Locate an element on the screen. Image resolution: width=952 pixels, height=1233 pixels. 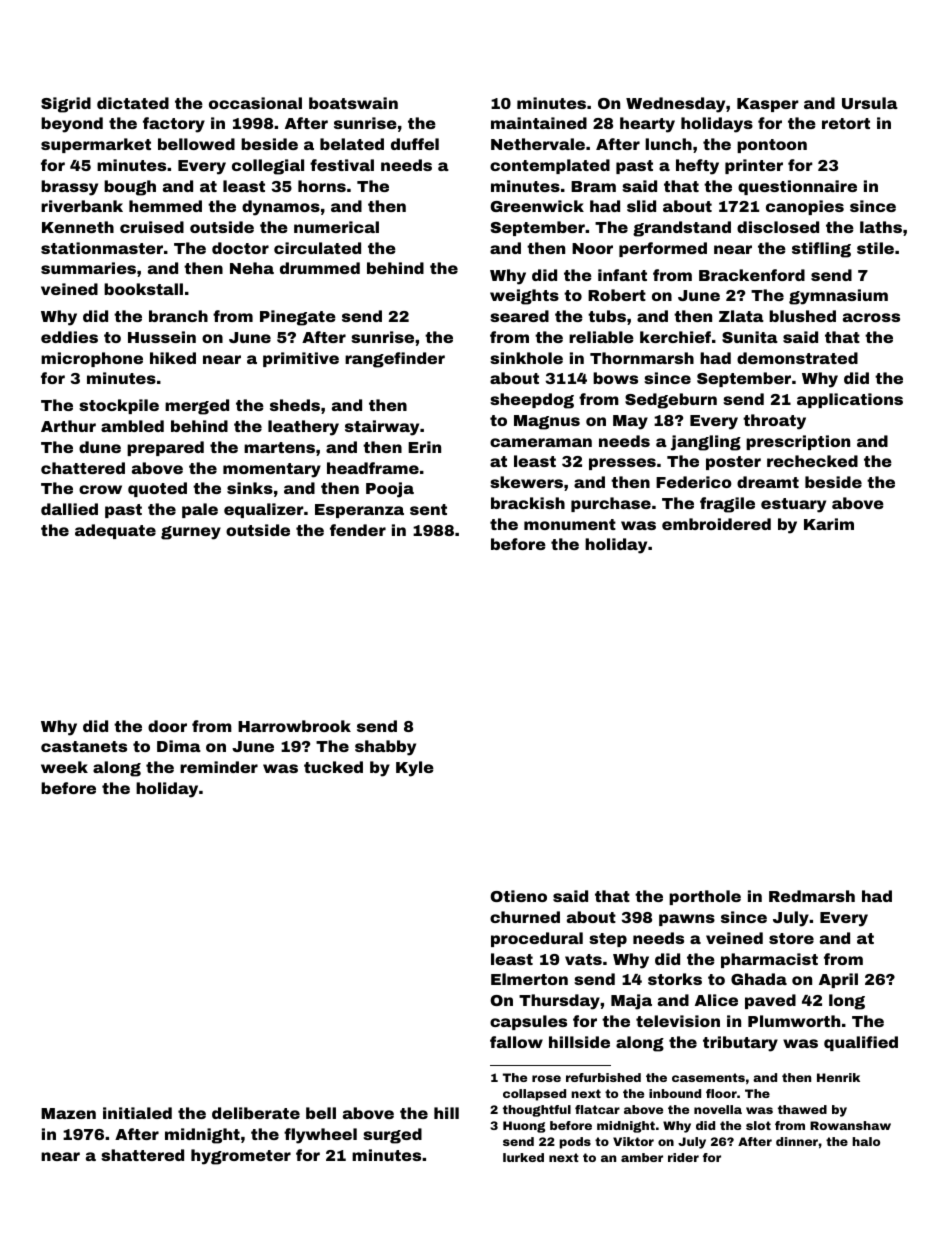
thawed is located at coordinates (802, 1109).
